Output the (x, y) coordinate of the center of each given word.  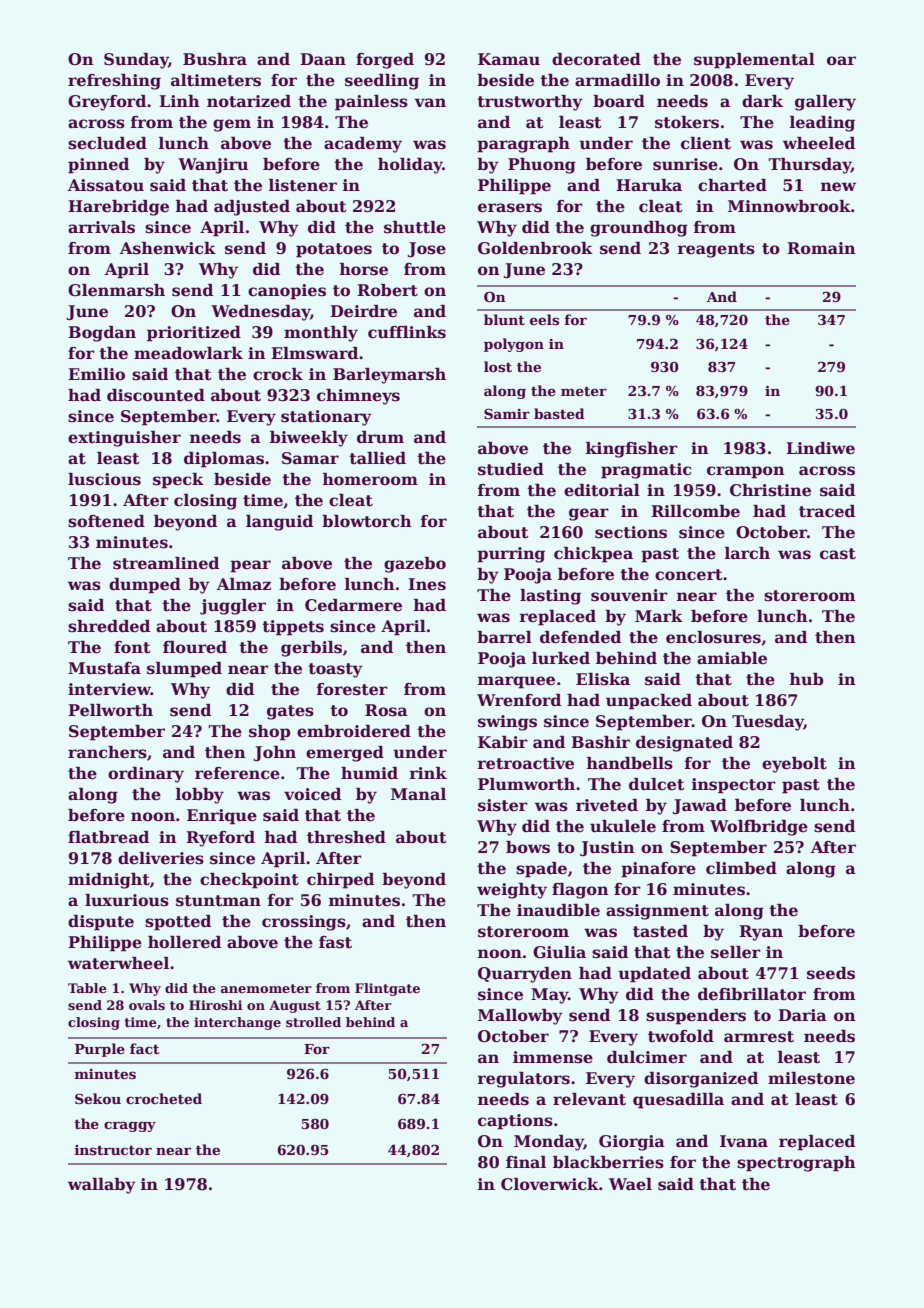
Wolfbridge (759, 828)
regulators (524, 1080)
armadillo (617, 80)
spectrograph (796, 1164)
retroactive (526, 763)
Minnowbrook (789, 206)
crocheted (164, 1098)
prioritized (194, 334)
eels (544, 319)
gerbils (311, 649)
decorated (596, 59)
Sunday (136, 61)
